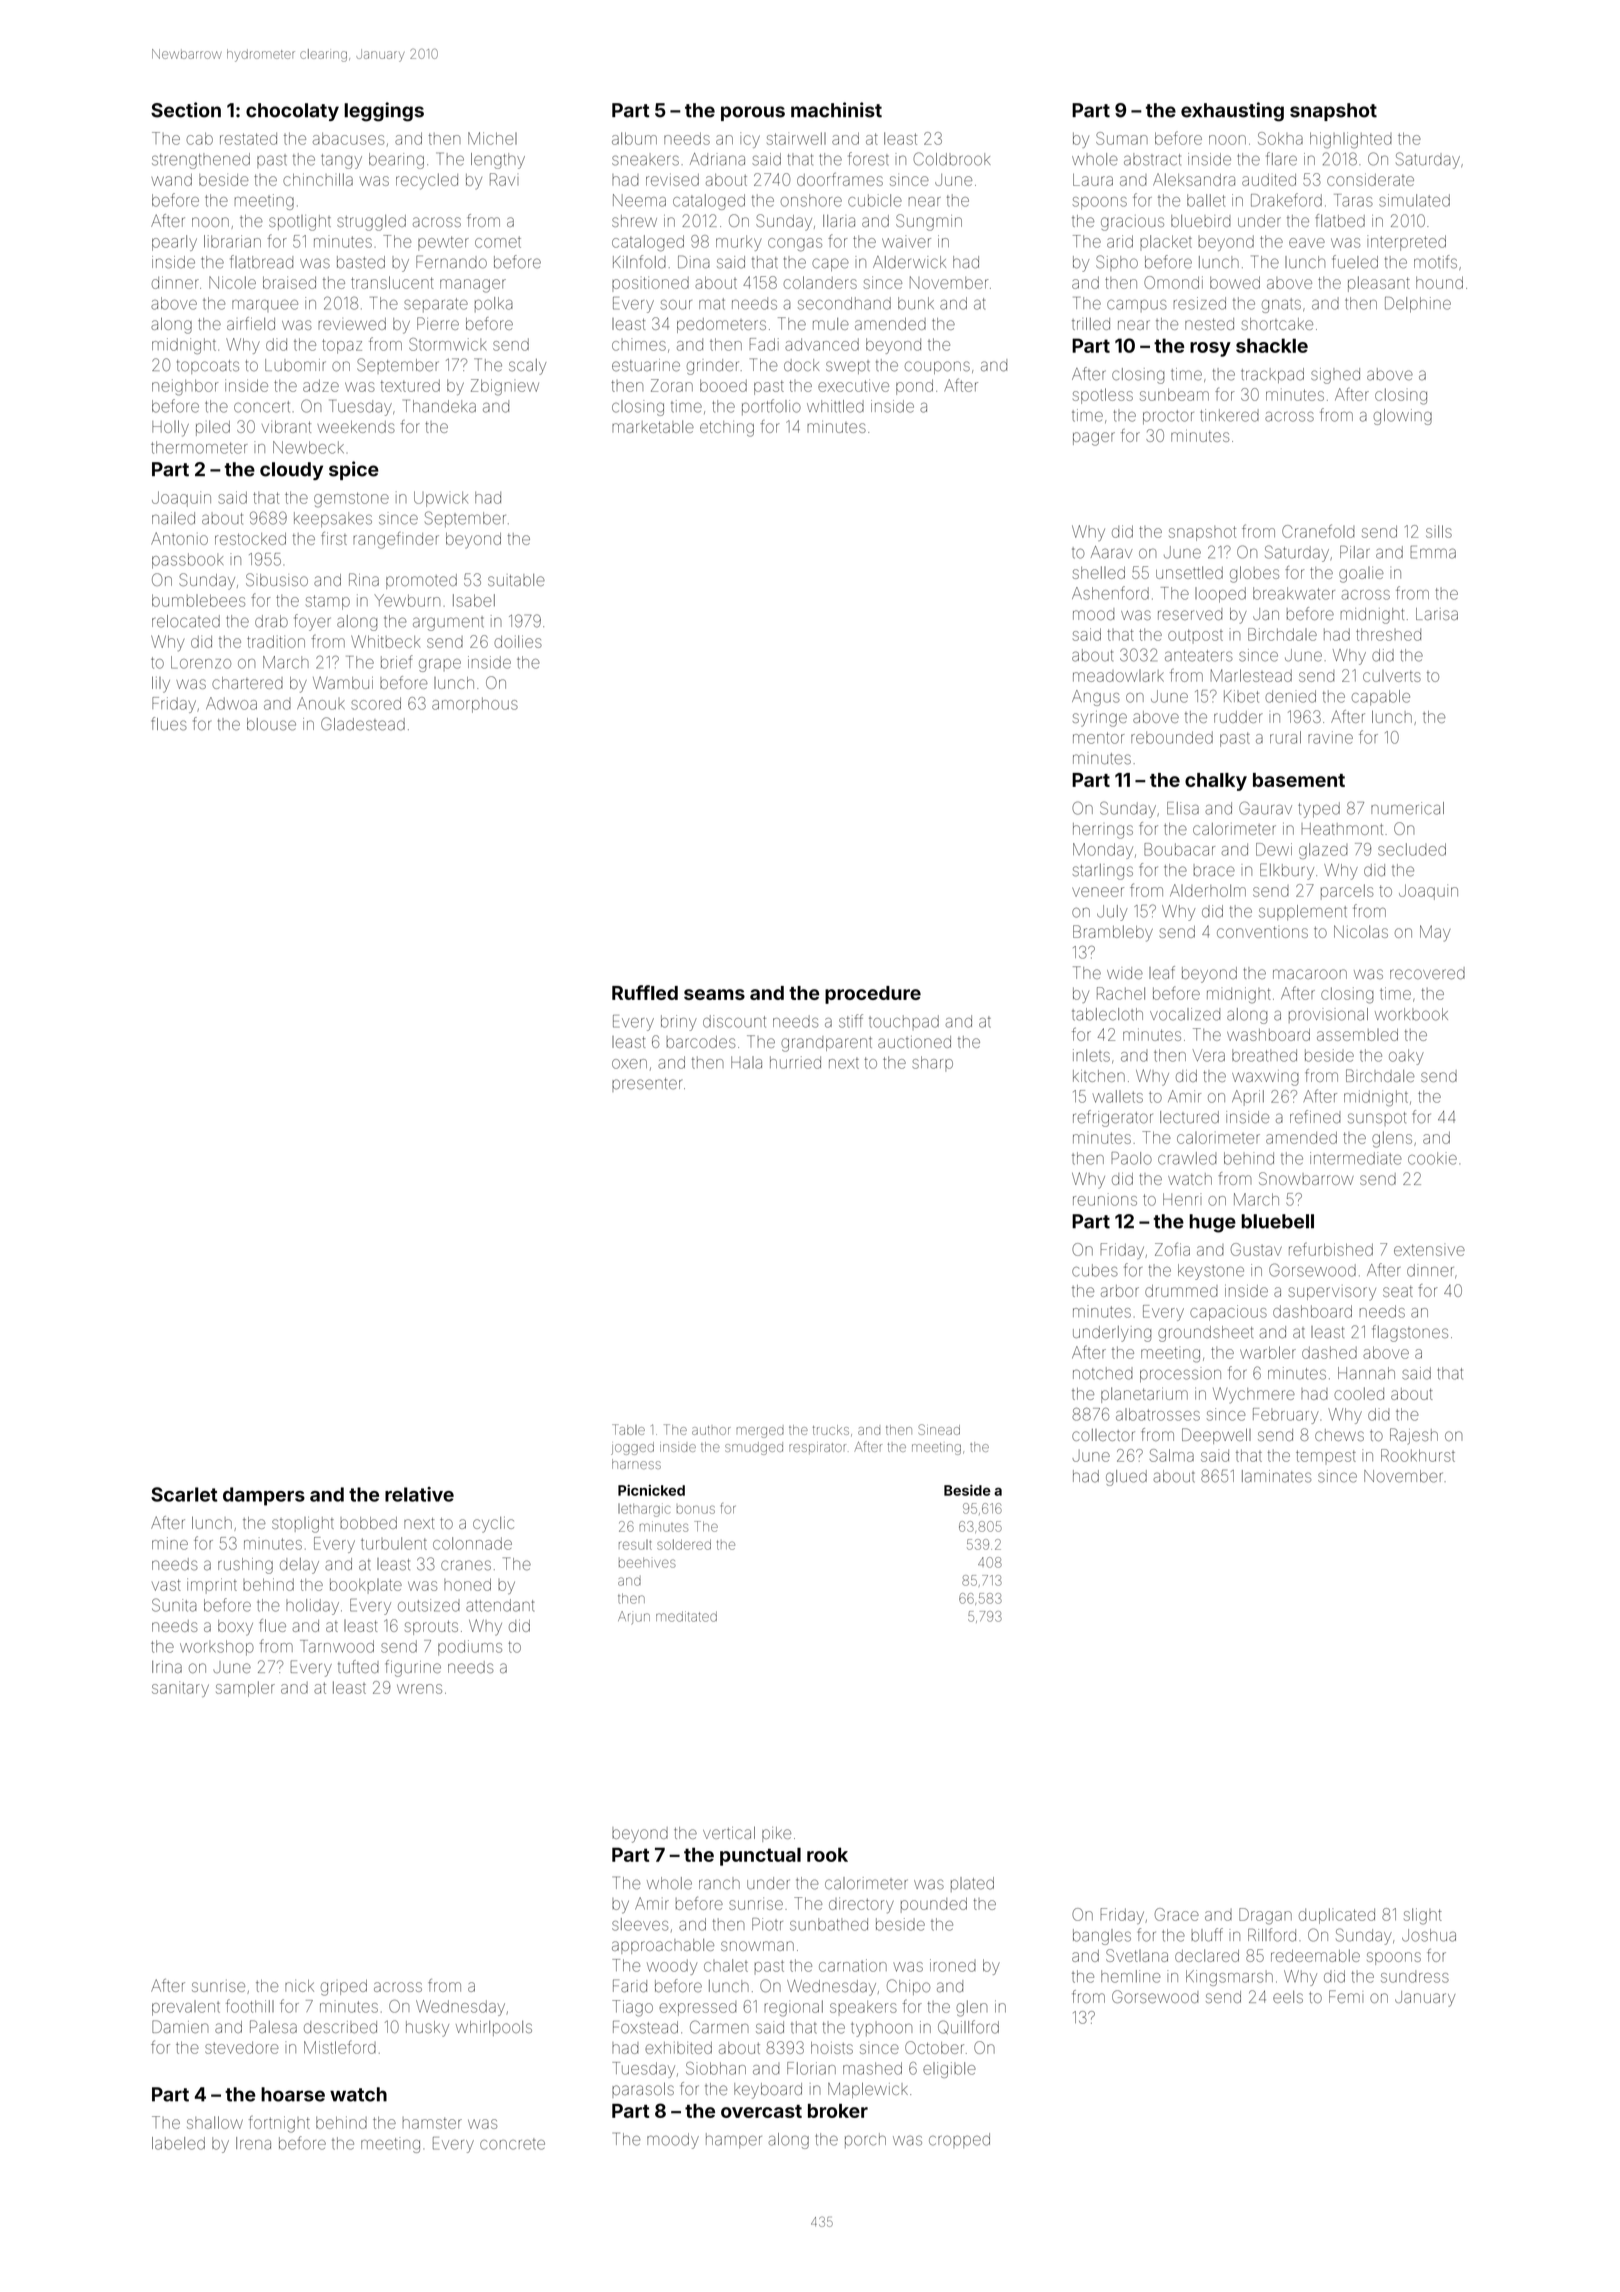 Image resolution: width=1620 pixels, height=2292 pixels. Describe the element at coordinates (1232, 112) in the image. I see `exhausting` at that location.
